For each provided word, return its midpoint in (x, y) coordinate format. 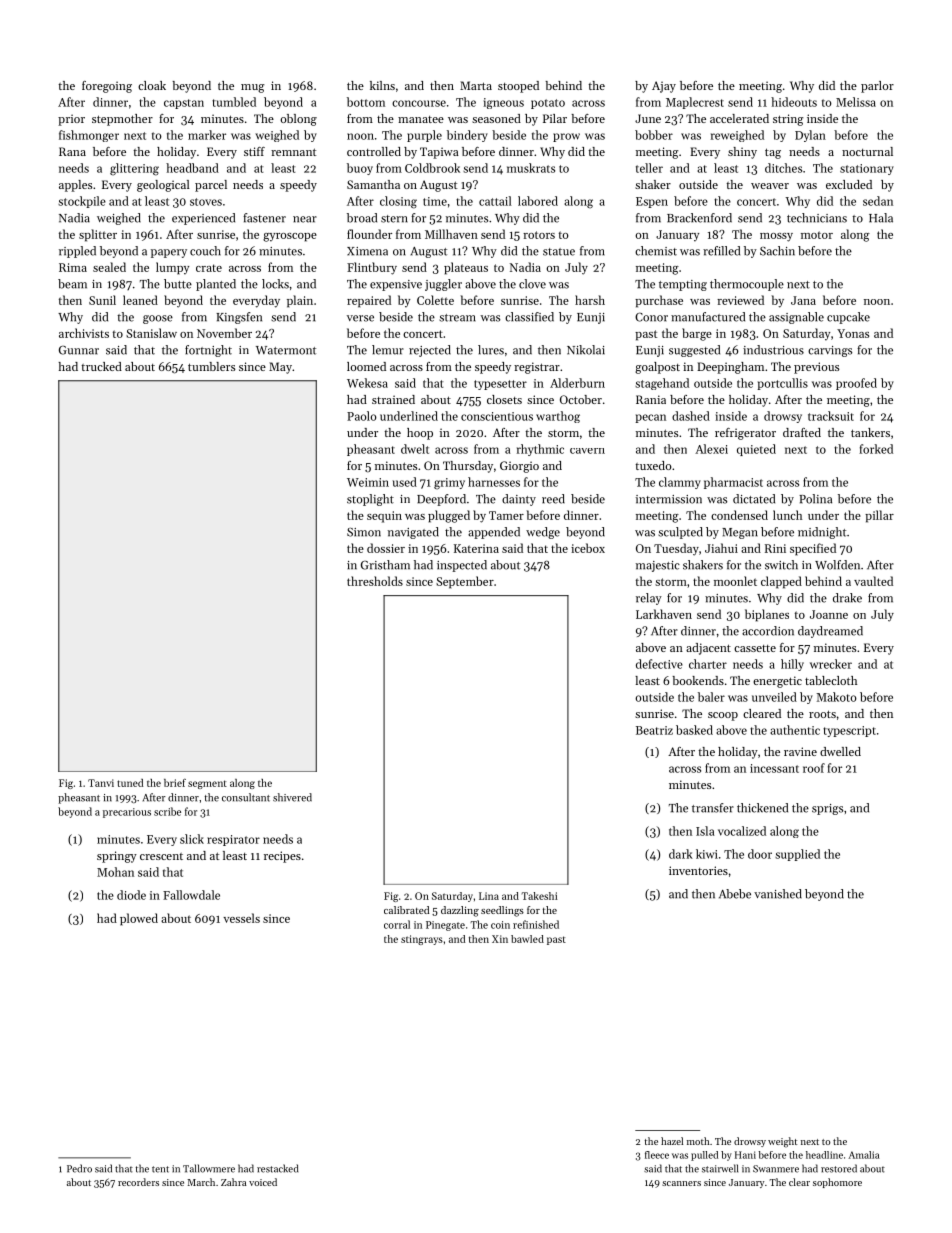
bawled (527, 939)
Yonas (853, 333)
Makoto (837, 697)
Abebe (735, 894)
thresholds (375, 581)
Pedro (79, 1168)
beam (72, 284)
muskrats (531, 168)
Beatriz (654, 730)
